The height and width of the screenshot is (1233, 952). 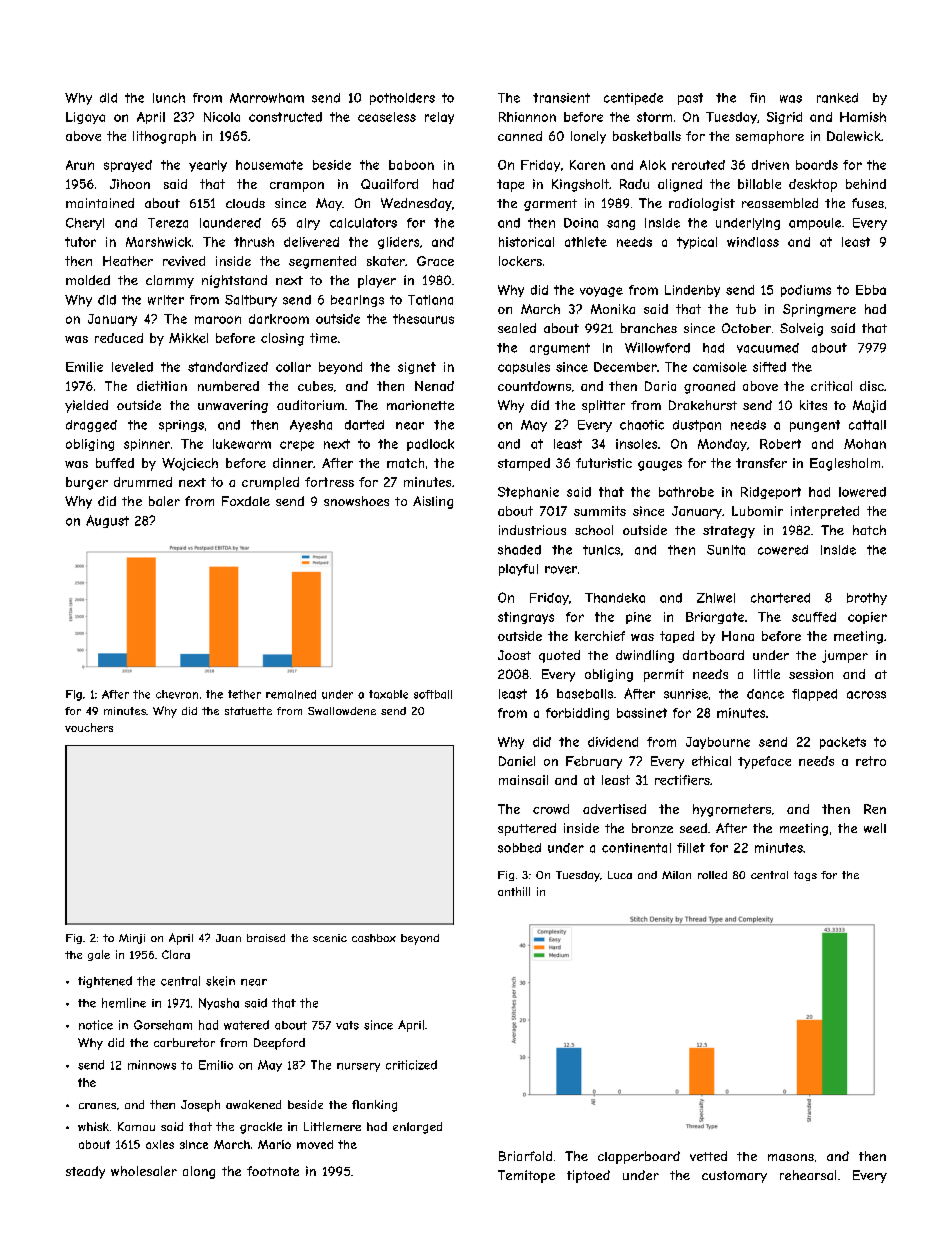 What do you see at coordinates (97, 1106) in the screenshot?
I see `cranes` at bounding box center [97, 1106].
